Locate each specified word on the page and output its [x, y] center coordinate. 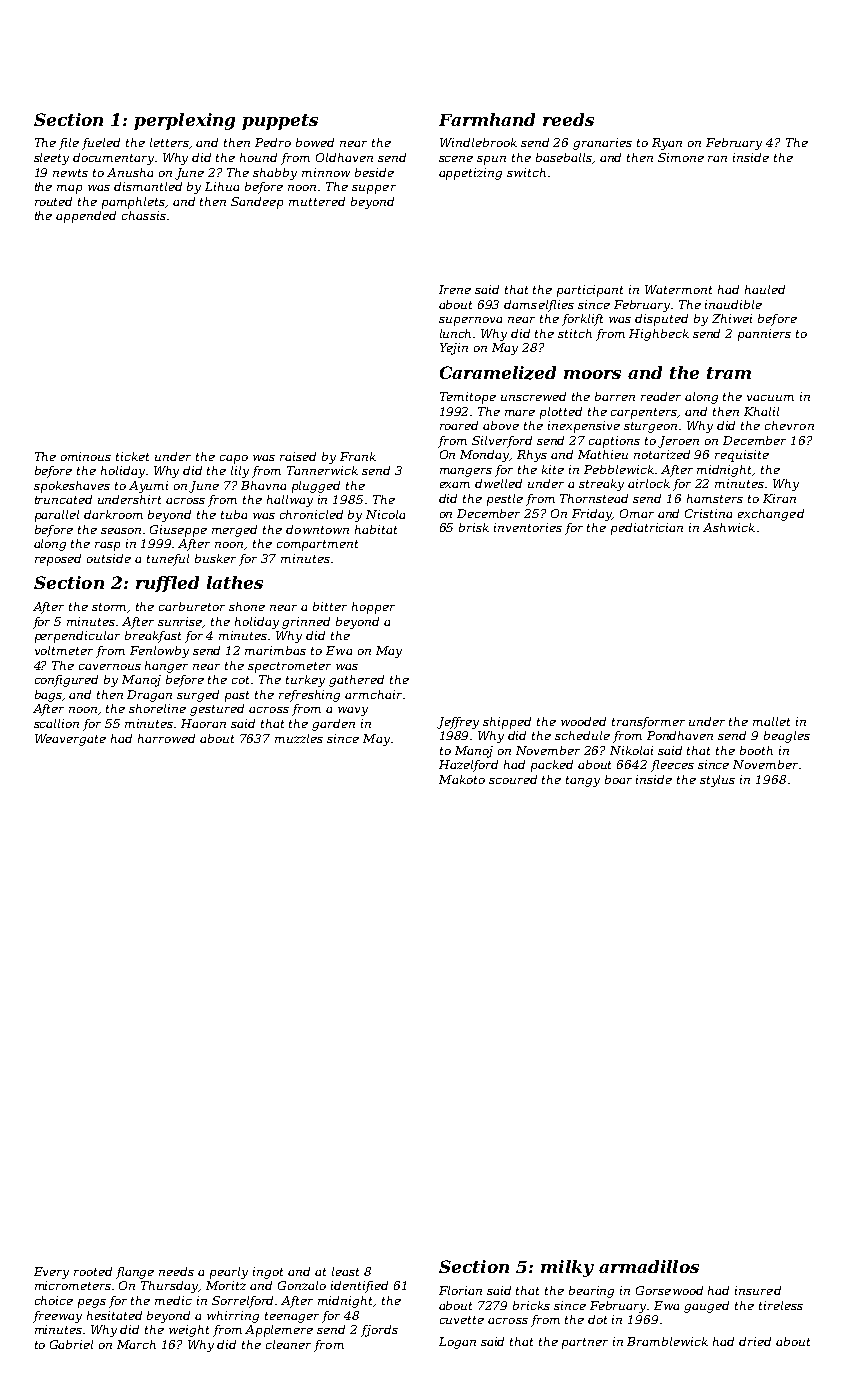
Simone [681, 157]
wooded [583, 721]
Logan [457, 1343]
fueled [101, 144]
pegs [92, 1303]
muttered [317, 201]
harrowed [166, 738]
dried [755, 1341]
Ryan [667, 144]
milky [567, 1268]
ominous [86, 456]
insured [758, 1290]
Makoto [462, 779]
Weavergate [70, 740]
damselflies [539, 306]
